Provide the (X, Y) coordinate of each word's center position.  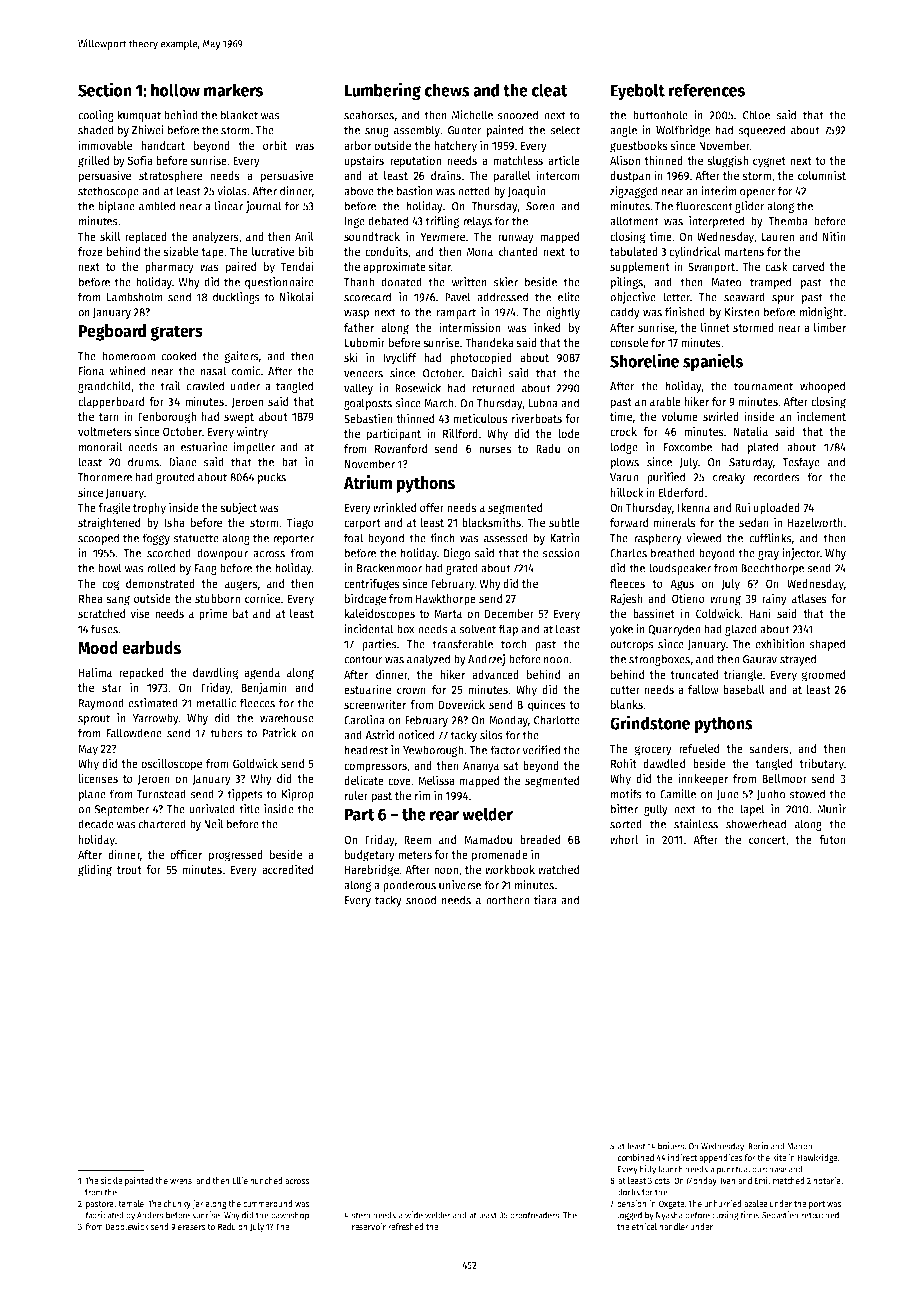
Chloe (756, 115)
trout (129, 870)
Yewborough (433, 751)
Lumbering (383, 91)
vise (140, 613)
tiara (545, 900)
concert (767, 840)
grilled (93, 161)
